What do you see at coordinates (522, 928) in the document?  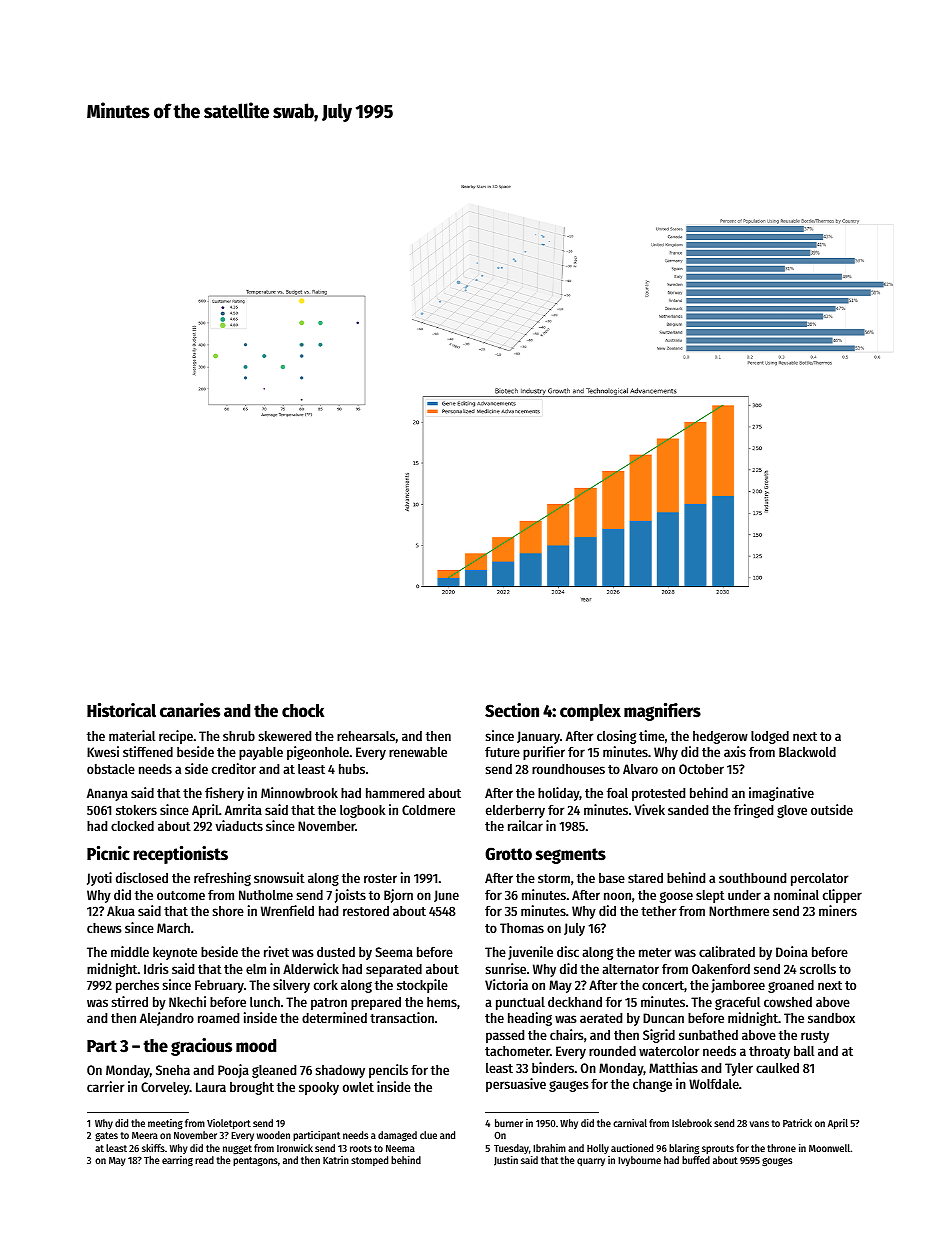 I see `Thomas` at bounding box center [522, 928].
